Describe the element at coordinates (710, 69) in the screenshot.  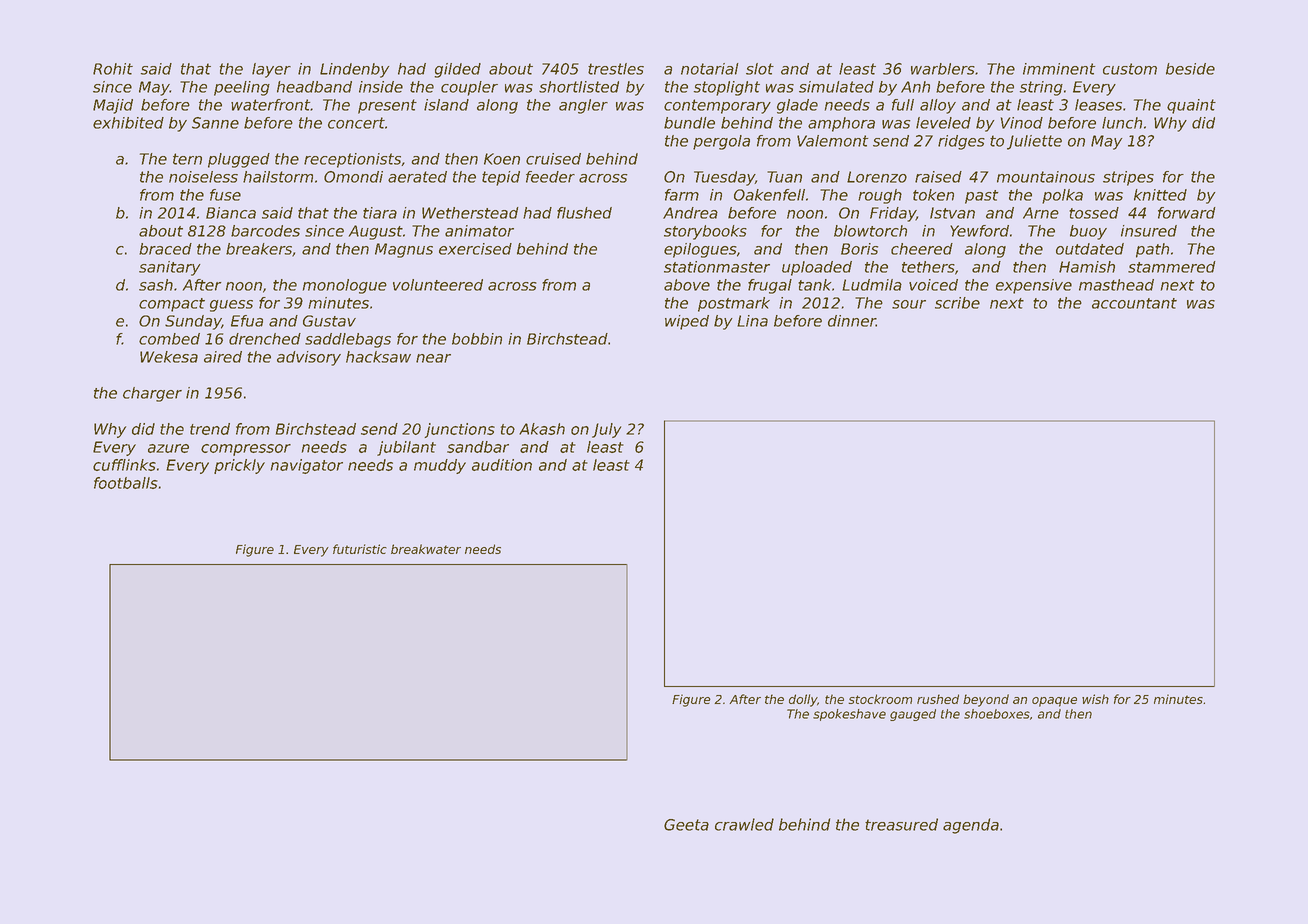
I see `notarial` at that location.
